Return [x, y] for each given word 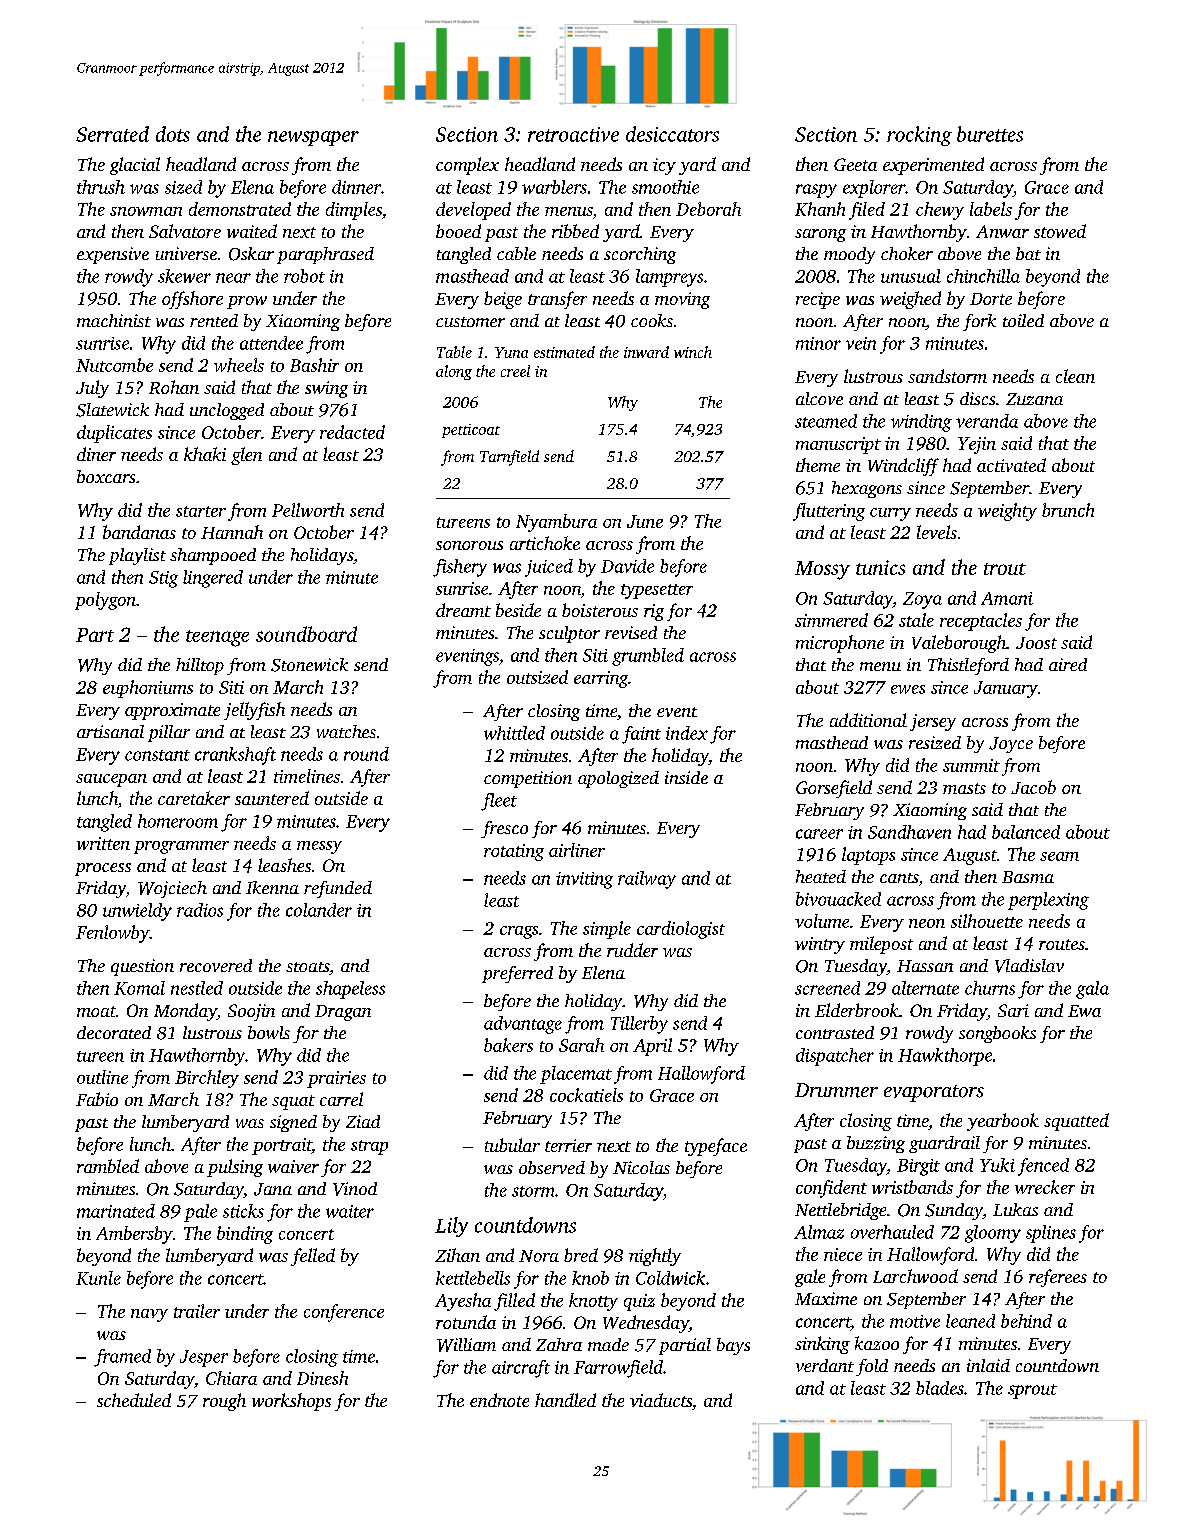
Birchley [207, 1079]
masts [964, 788]
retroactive [573, 134]
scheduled [134, 1400]
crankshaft [235, 756]
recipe [818, 300]
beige [503, 300]
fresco [504, 829]
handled [565, 1400]
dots [173, 134]
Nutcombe [114, 365]
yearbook [1003, 1122]
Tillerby [639, 1025]
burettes [990, 134]
